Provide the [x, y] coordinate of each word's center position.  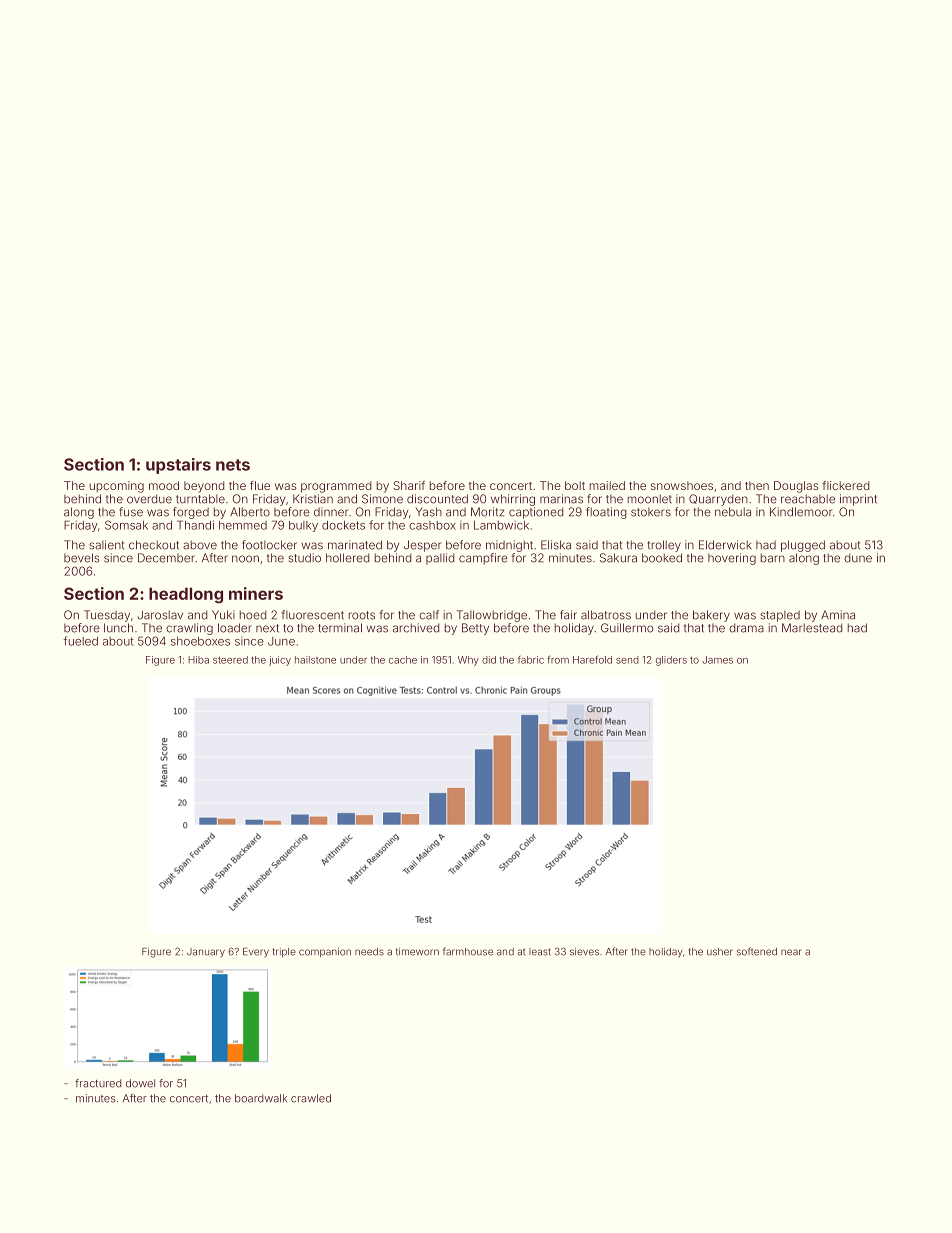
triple [284, 952]
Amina [838, 615]
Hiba [198, 660]
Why [468, 661]
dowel [140, 1083]
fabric [531, 660]
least [540, 952]
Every [256, 953]
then [757, 485]
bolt [575, 485]
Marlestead [812, 628]
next [267, 628]
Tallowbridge [492, 616]
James [717, 660]
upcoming [116, 487]
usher [720, 952]
